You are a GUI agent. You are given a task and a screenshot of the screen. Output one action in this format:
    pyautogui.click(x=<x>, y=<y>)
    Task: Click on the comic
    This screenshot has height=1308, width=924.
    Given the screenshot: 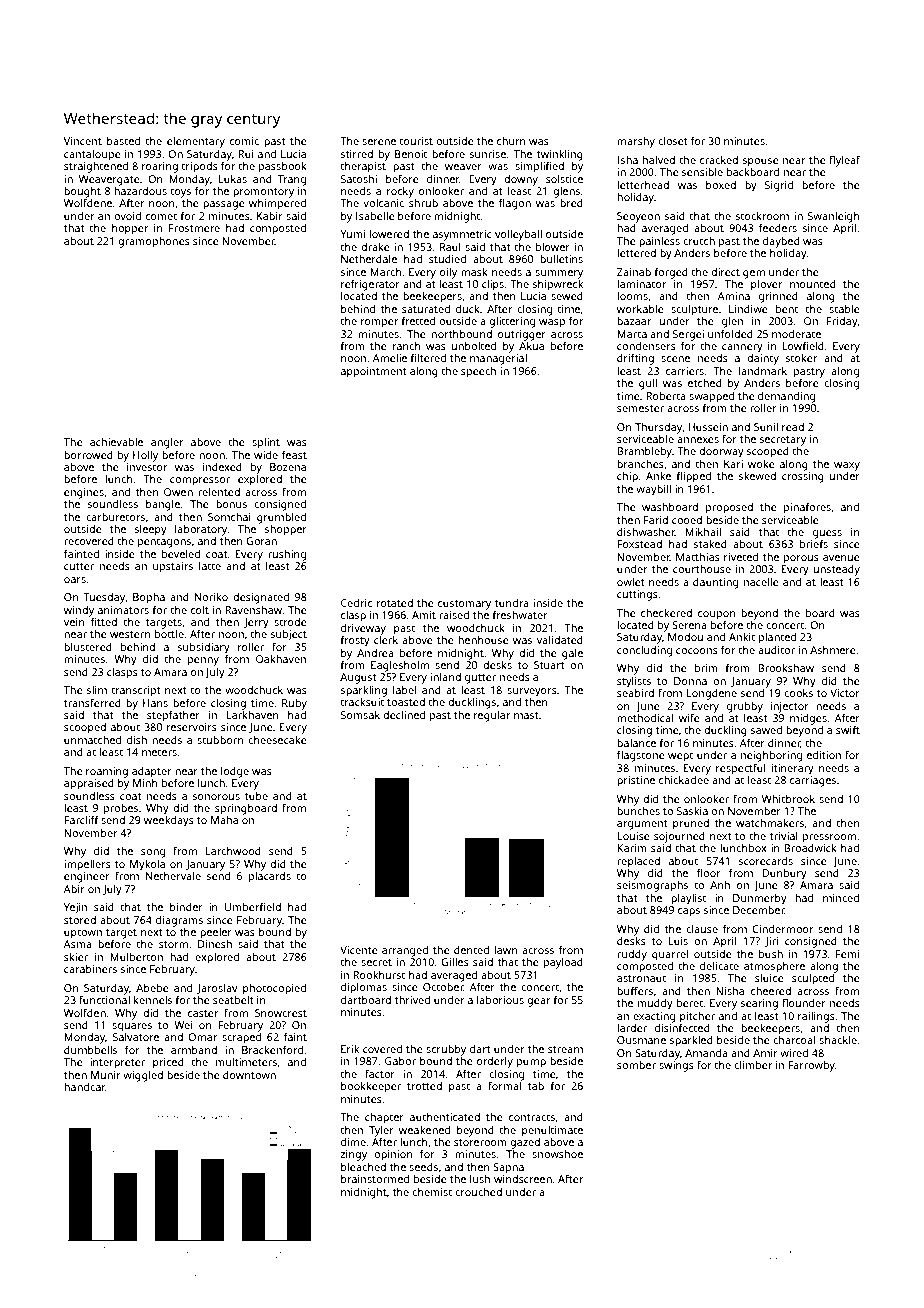 What is the action you would take?
    pyautogui.click(x=244, y=141)
